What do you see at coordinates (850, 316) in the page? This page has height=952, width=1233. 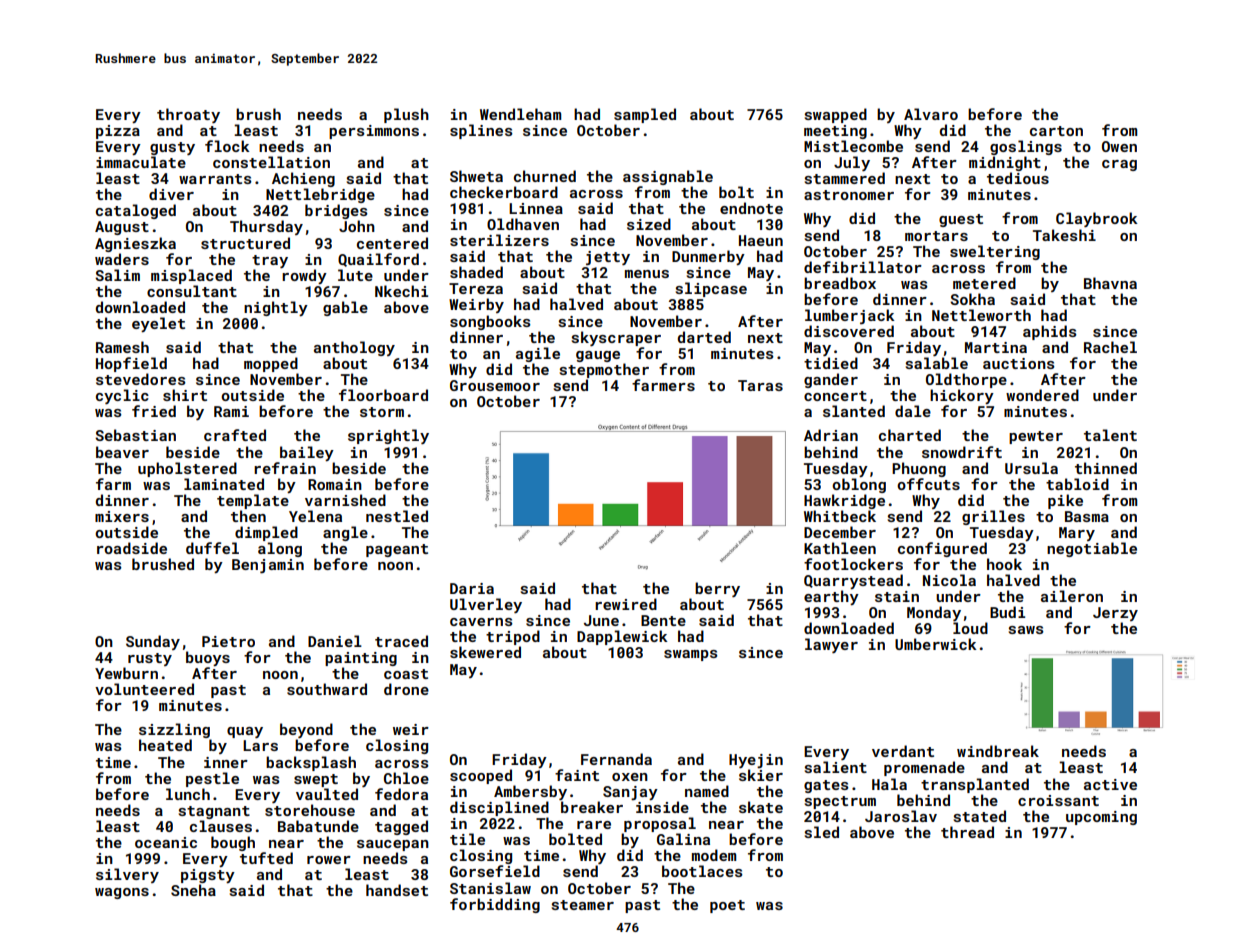 I see `lumberjack` at bounding box center [850, 316].
